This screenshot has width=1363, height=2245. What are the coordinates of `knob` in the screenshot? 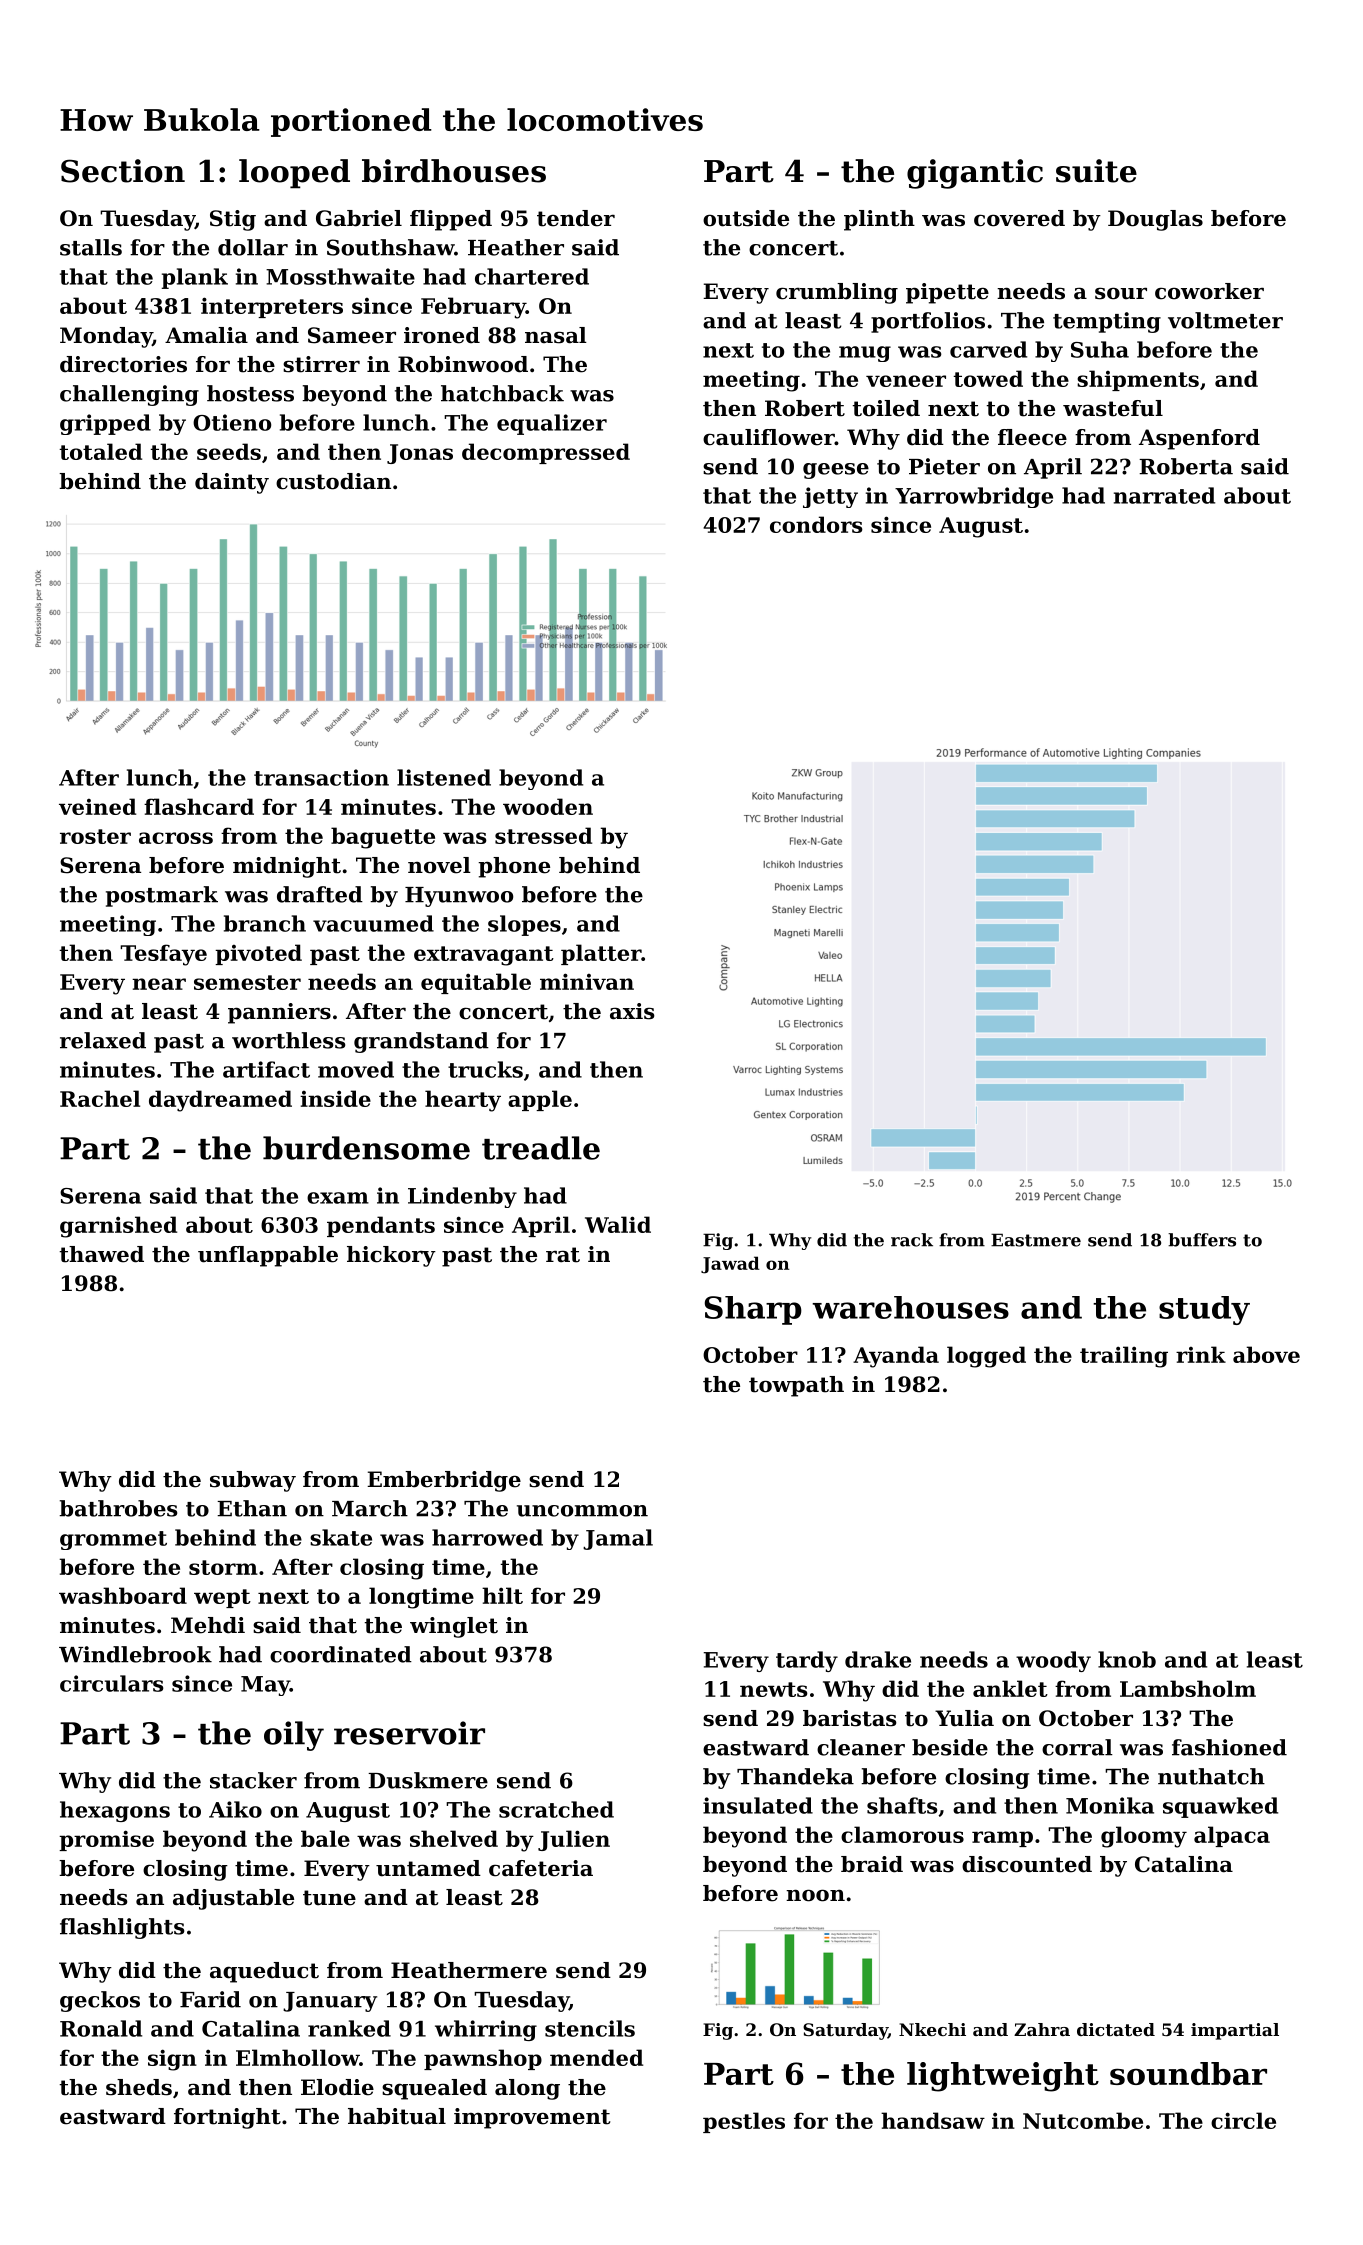 It's located at (1127, 1659).
